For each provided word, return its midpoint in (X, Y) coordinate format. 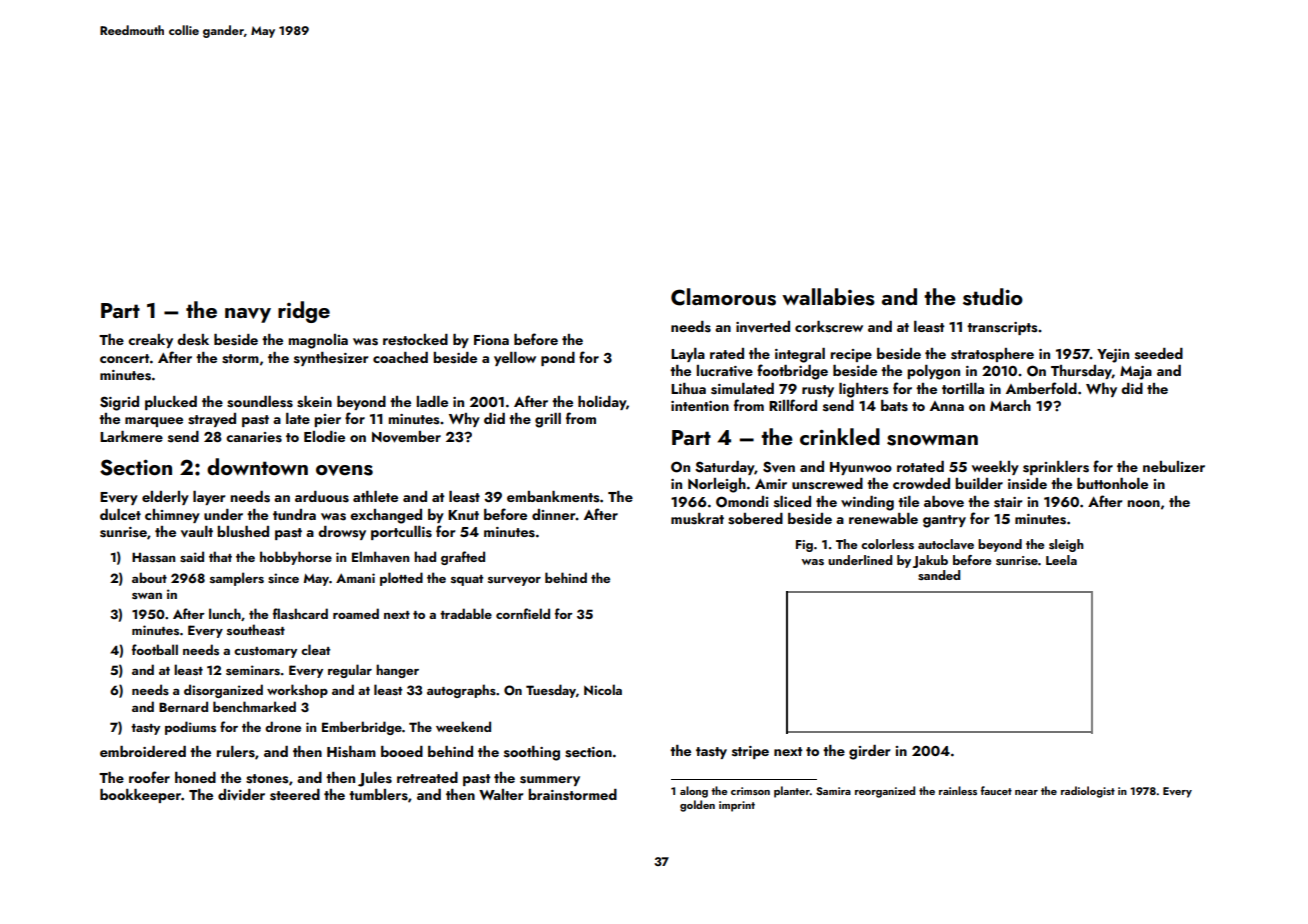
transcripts (1002, 328)
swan (147, 596)
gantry (944, 521)
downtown (257, 466)
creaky (150, 341)
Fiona (491, 340)
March (1010, 405)
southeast (256, 629)
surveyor (514, 581)
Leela (1061, 560)
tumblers (378, 795)
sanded (939, 575)
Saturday (725, 468)
